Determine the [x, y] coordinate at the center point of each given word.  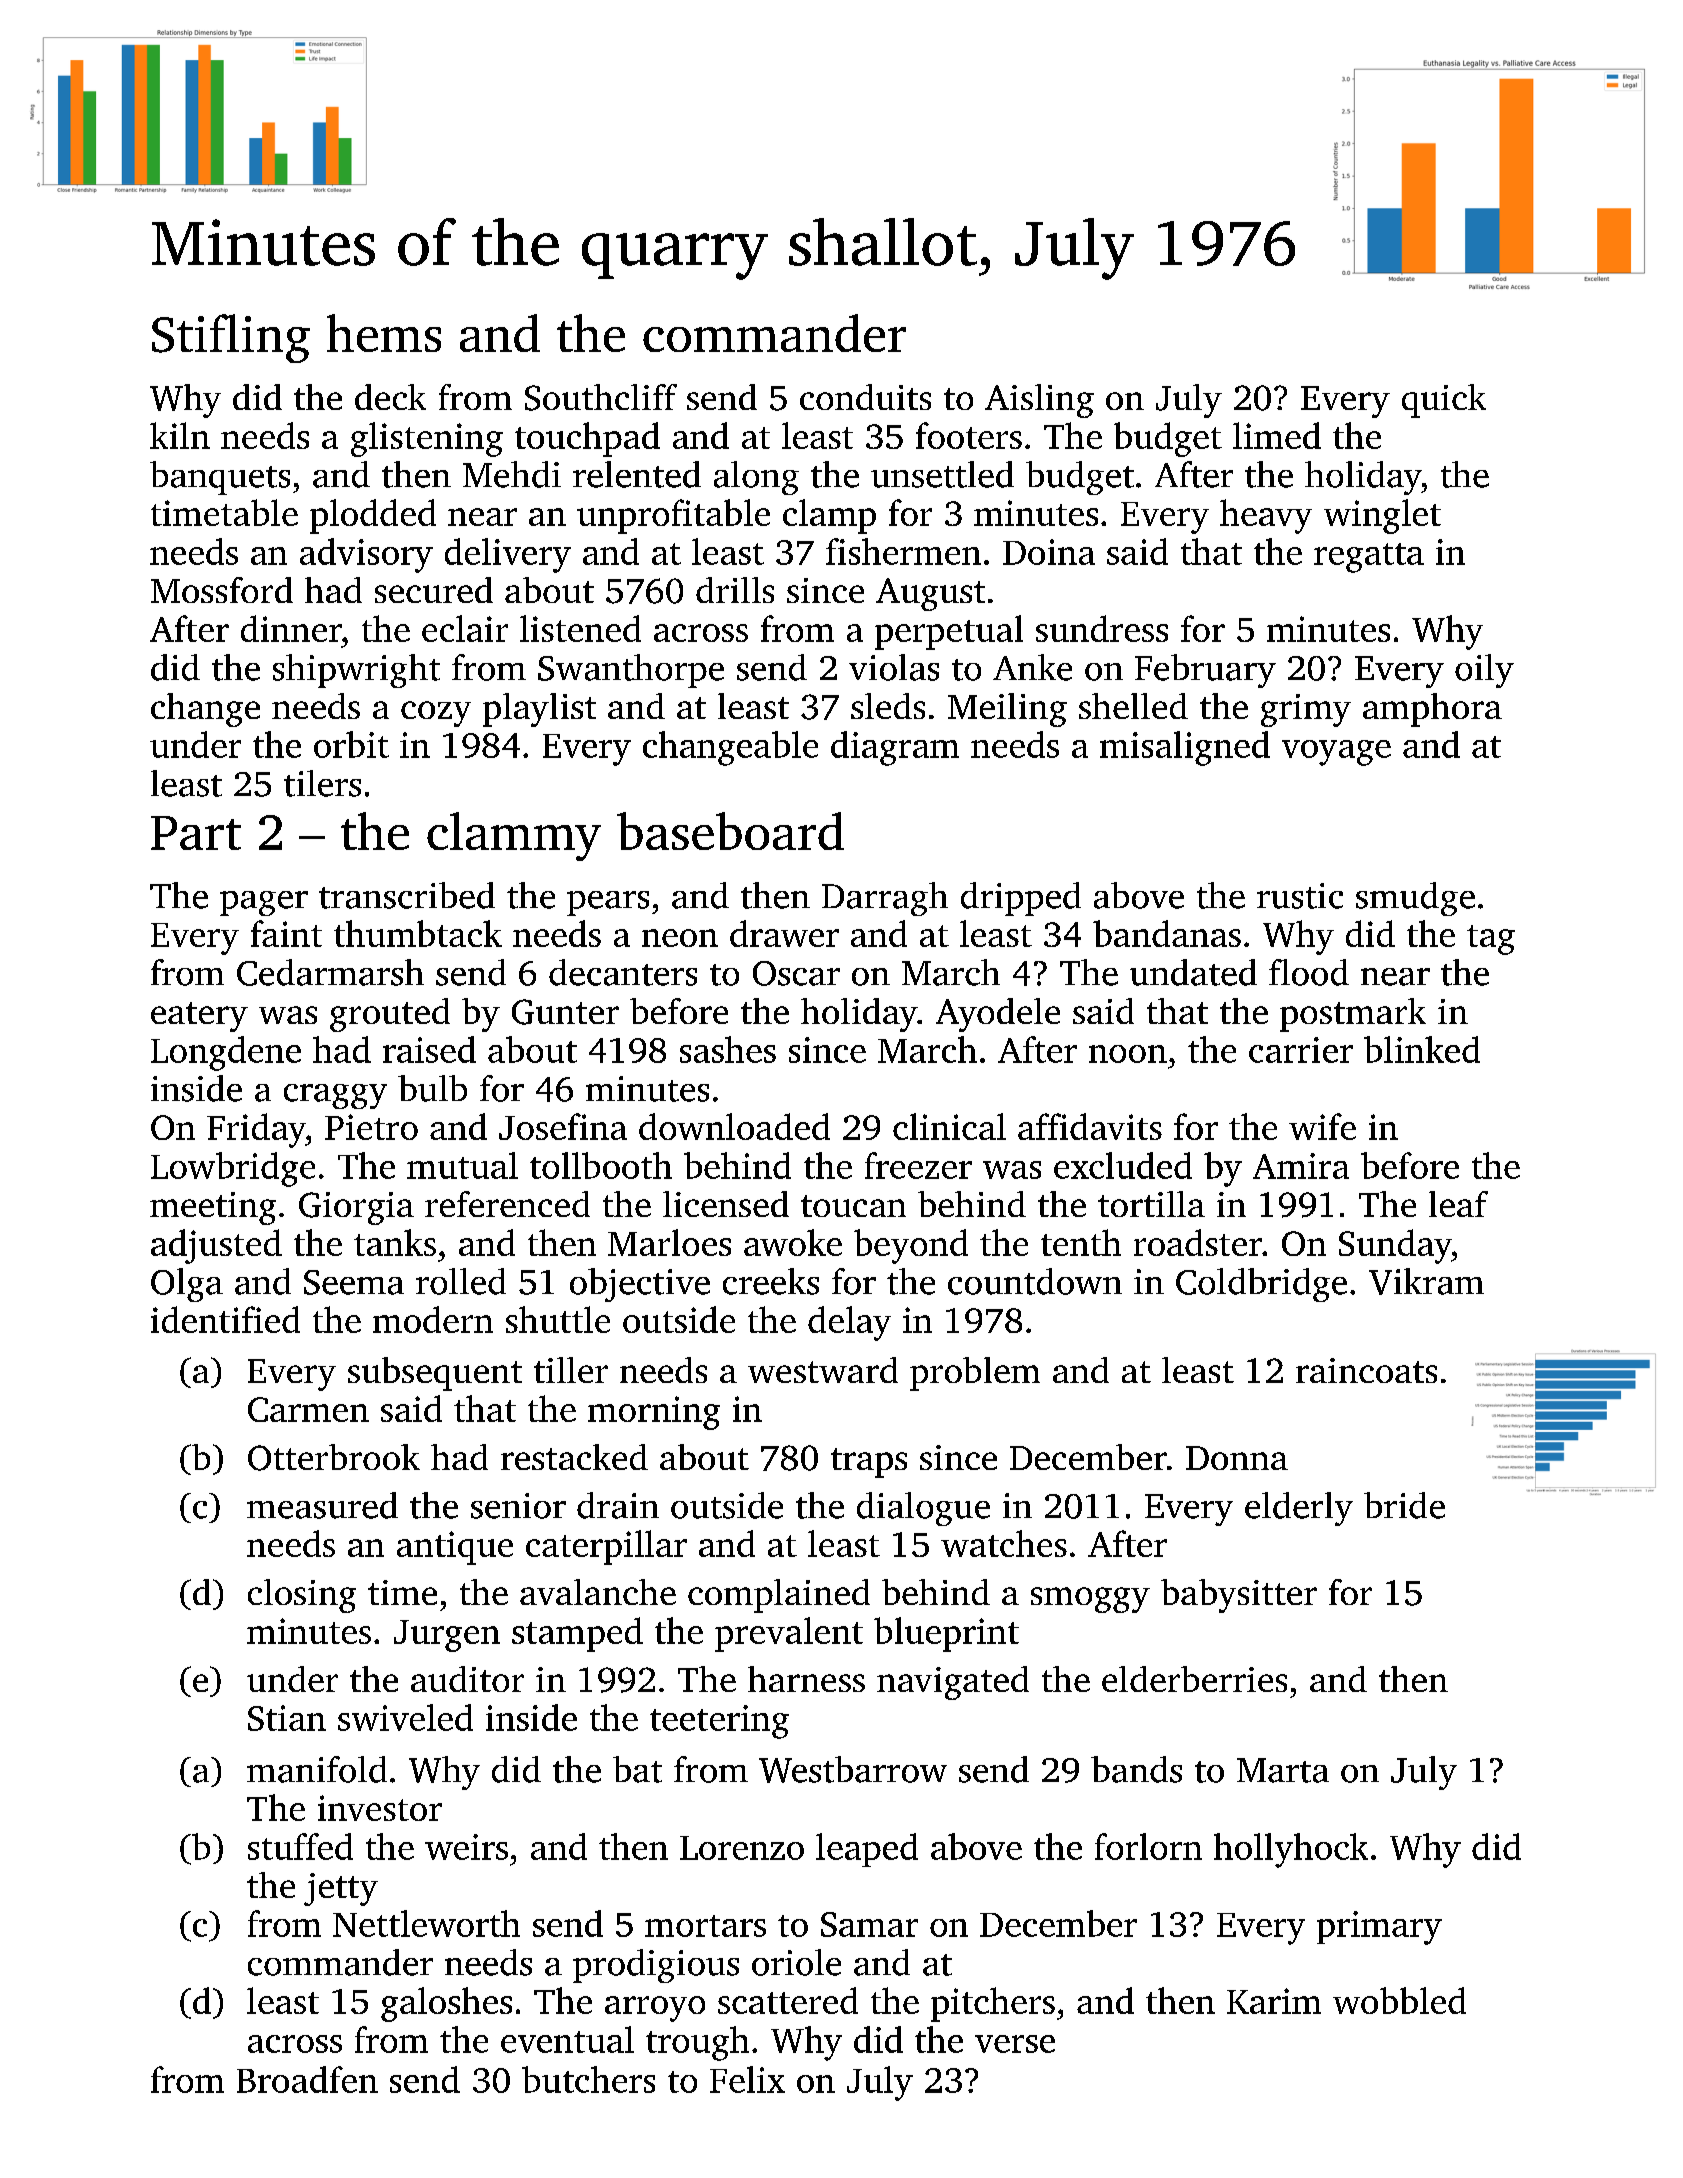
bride [1404, 1505]
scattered [788, 2000]
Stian [287, 1718]
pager [264, 903]
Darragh [885, 899]
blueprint [946, 1634]
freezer [918, 1165]
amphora [1432, 710]
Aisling [1039, 401]
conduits [865, 397]
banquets [220, 478]
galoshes [446, 2004]
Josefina [563, 1126]
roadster [1198, 1242]
